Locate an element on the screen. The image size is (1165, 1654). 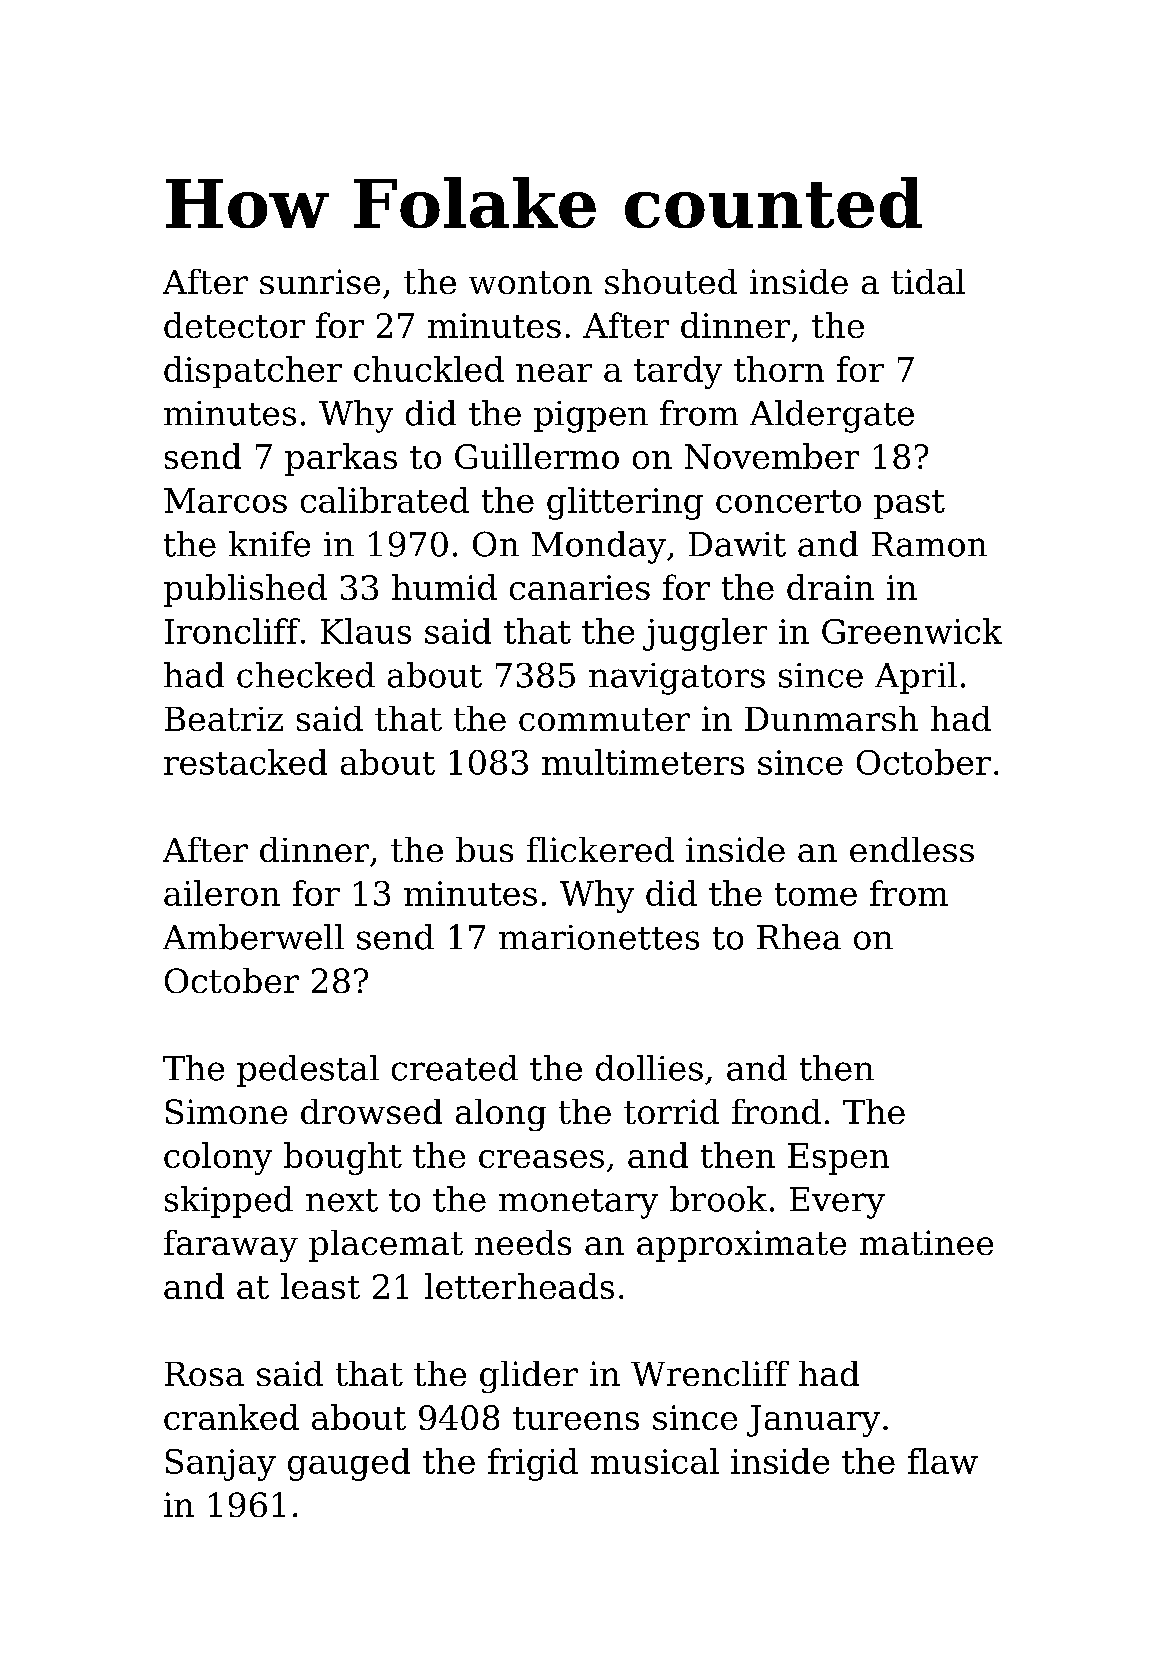
gauged is located at coordinates (349, 1464).
